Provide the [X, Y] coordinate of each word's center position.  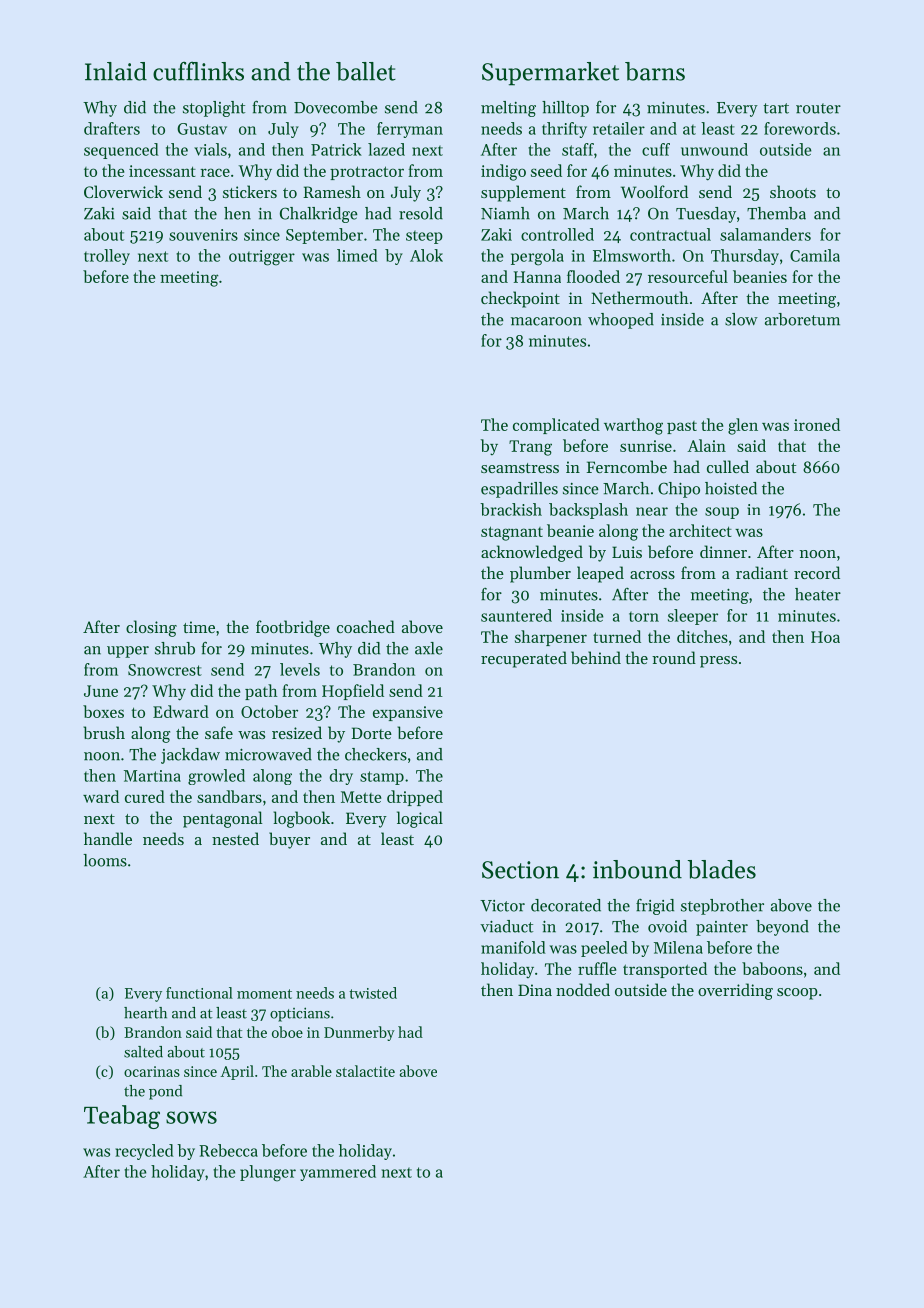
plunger [268, 1173]
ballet [366, 71]
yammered [338, 1173]
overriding [735, 991]
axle [429, 648]
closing [151, 628]
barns [655, 71]
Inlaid [116, 71]
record [817, 572]
